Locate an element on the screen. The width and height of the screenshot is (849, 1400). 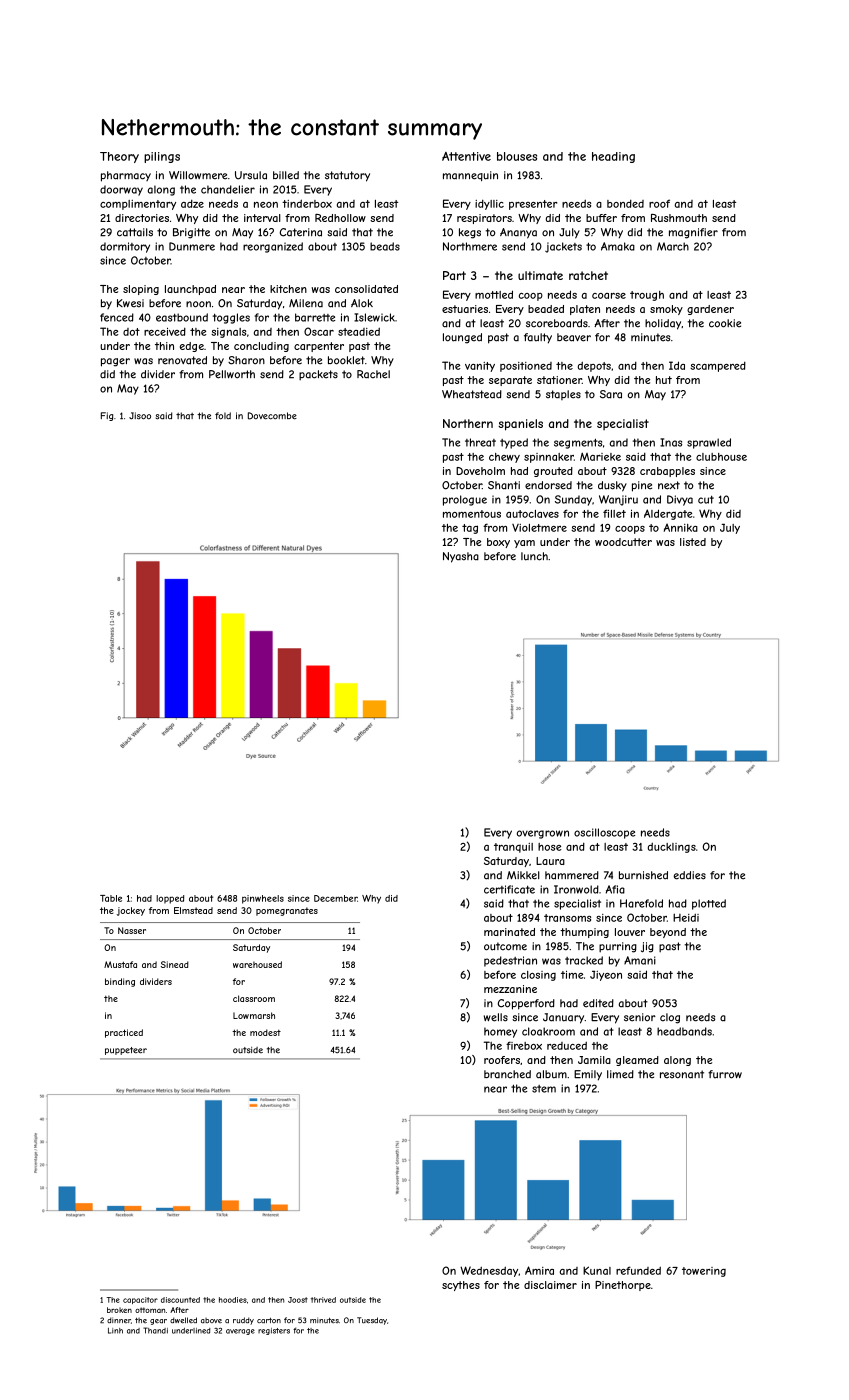
Nyasha is located at coordinates (461, 557).
